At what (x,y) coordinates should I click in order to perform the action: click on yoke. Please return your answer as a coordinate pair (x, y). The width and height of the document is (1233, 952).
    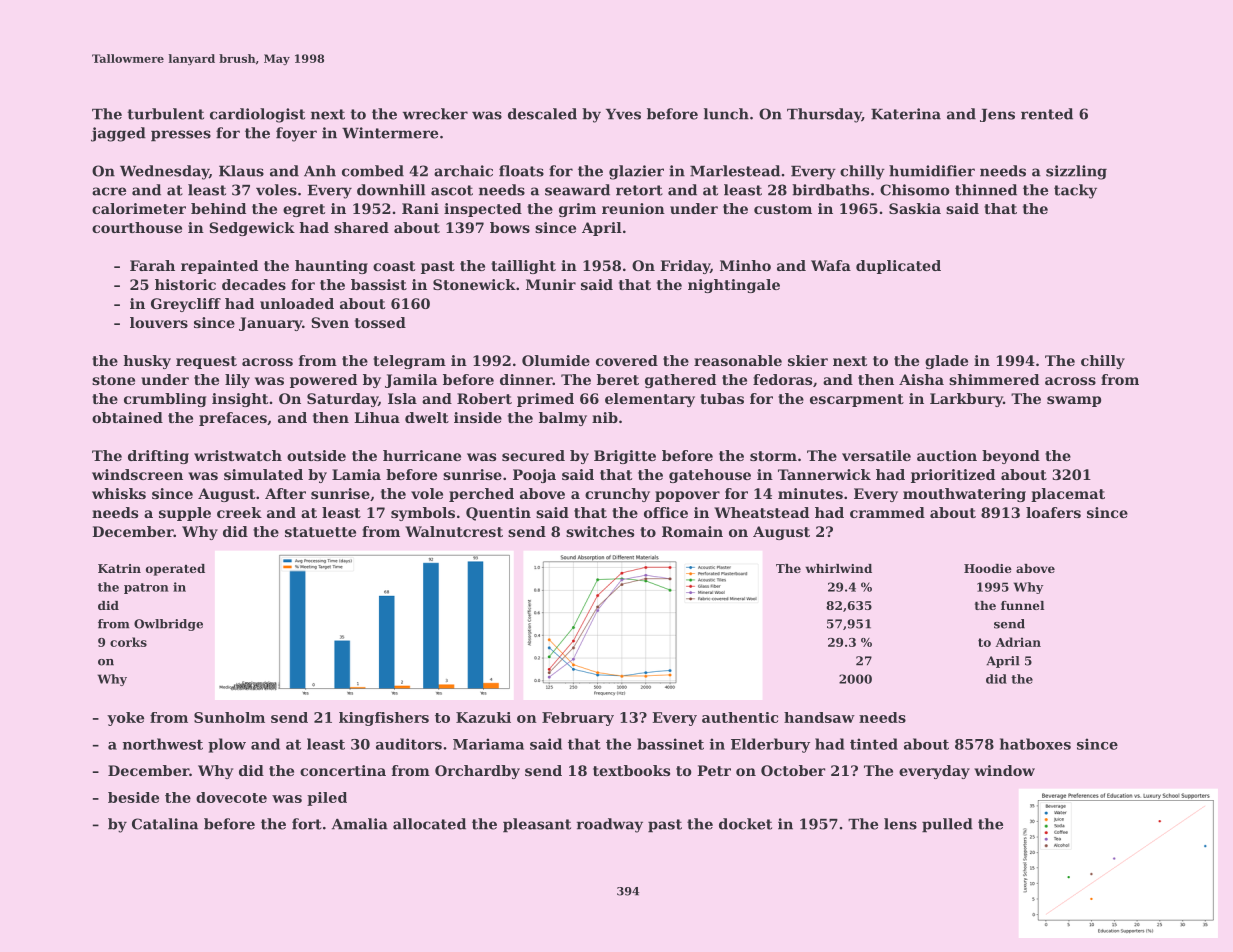
    Looking at the image, I should click on (125, 719).
